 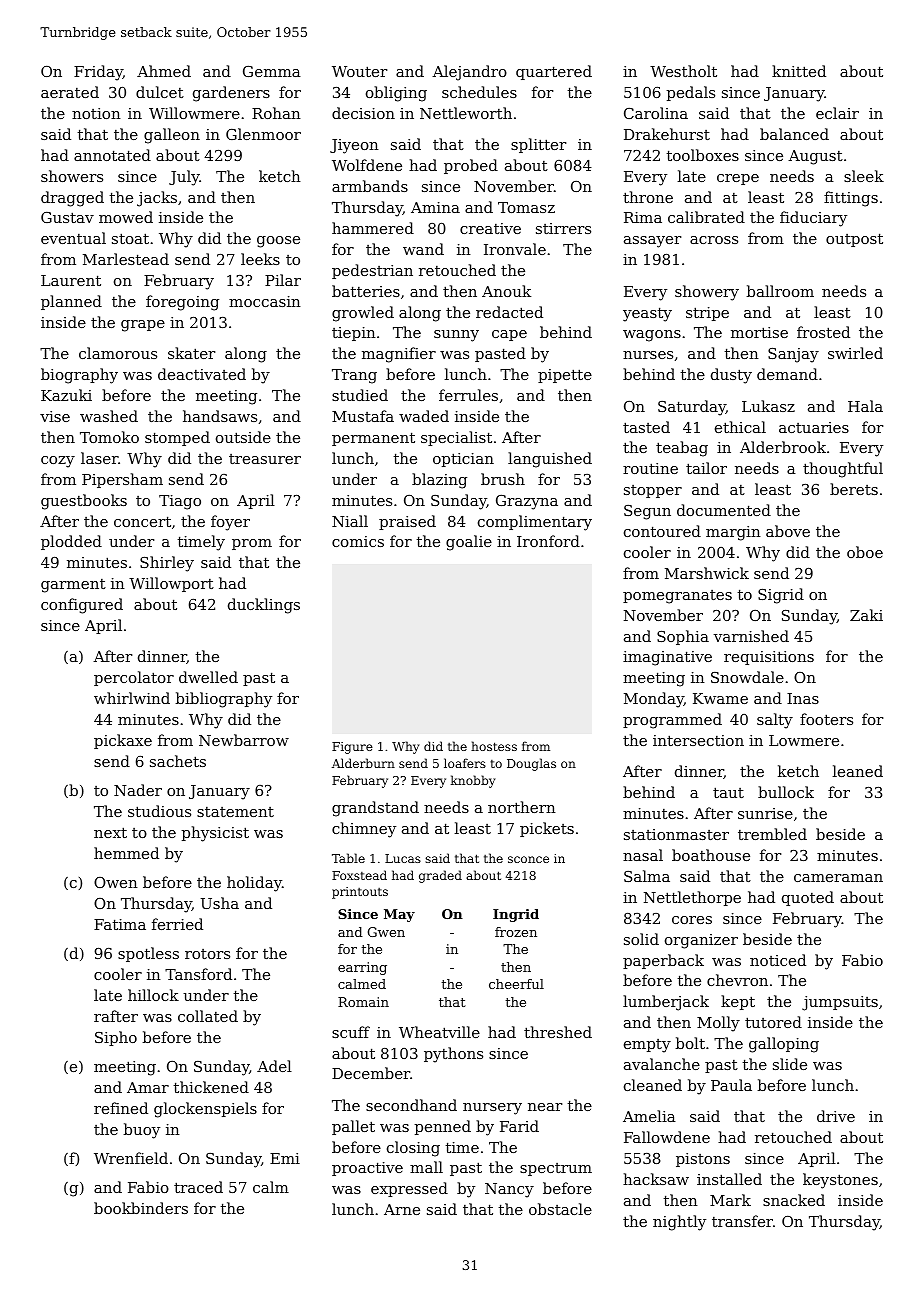 What do you see at coordinates (141, 1208) in the document?
I see `bookbinders` at bounding box center [141, 1208].
